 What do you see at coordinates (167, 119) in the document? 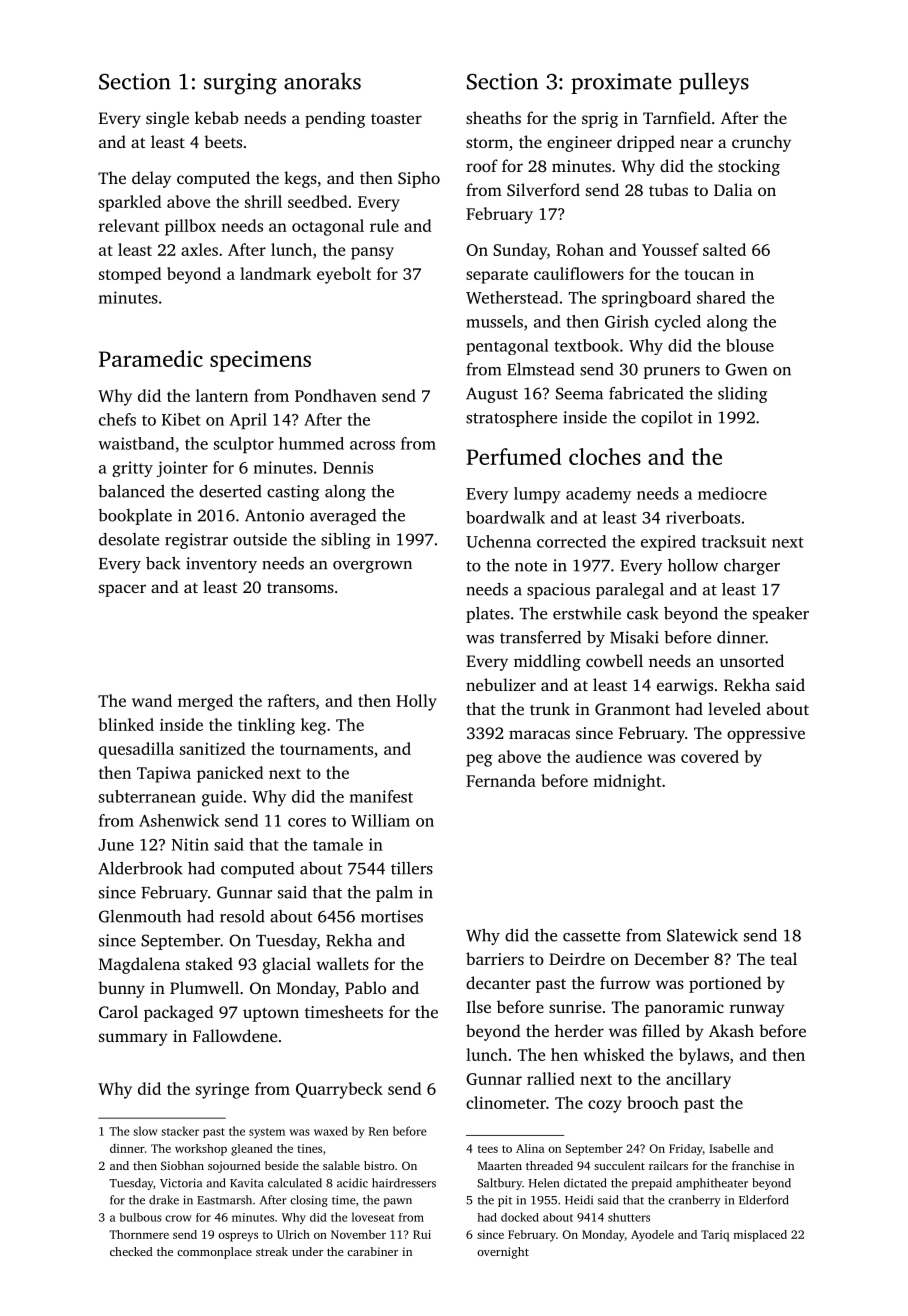
I see `single` at bounding box center [167, 119].
